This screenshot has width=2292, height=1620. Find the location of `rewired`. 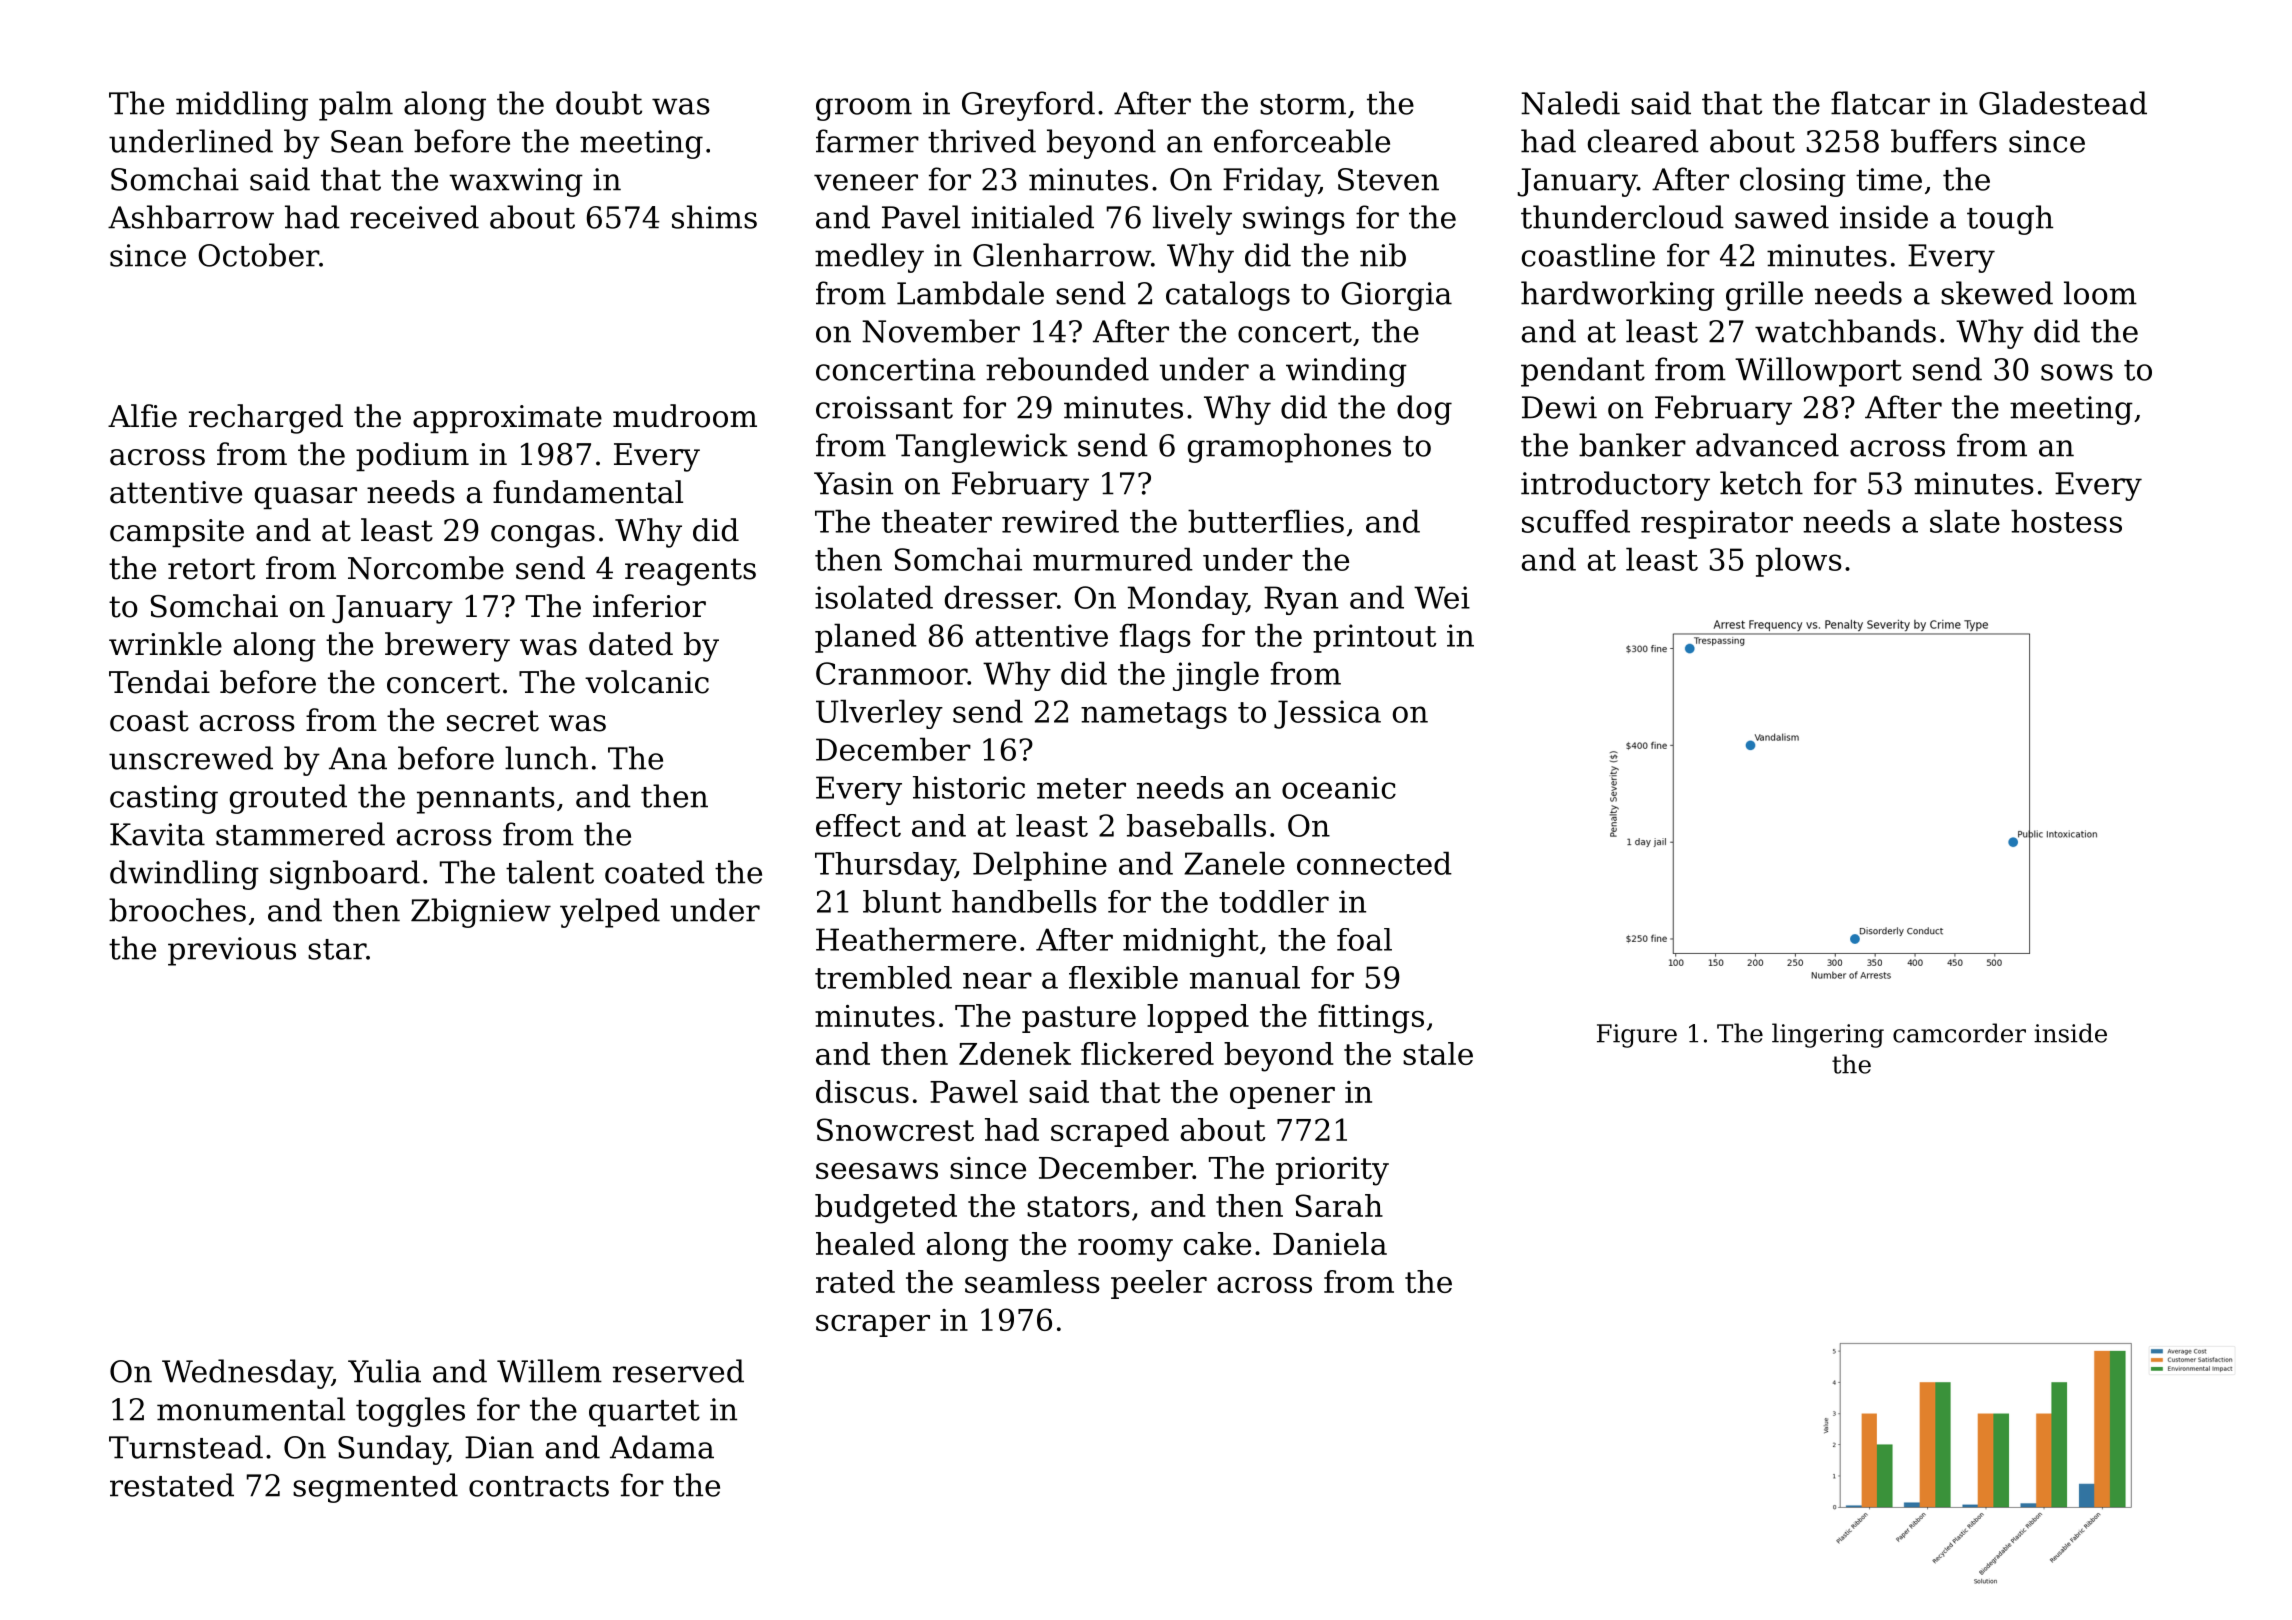

rewired is located at coordinates (1060, 521).
